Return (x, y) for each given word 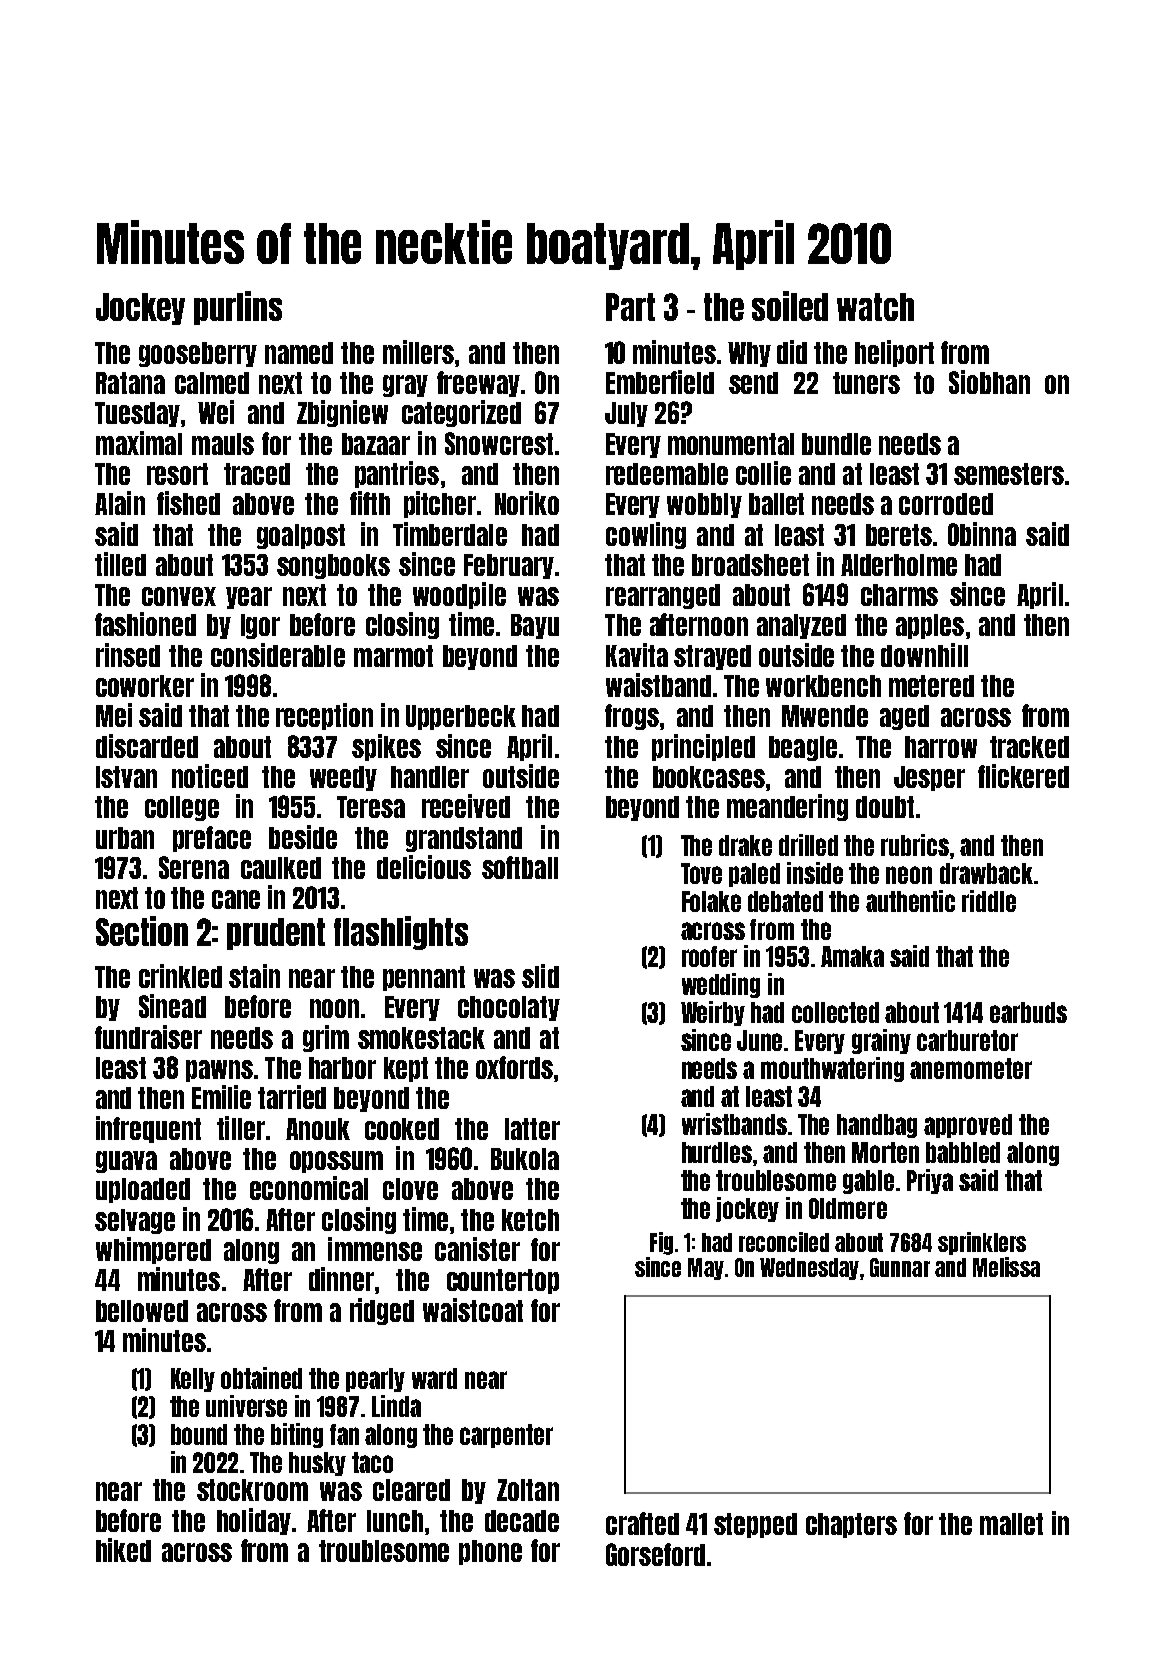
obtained (261, 1378)
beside (303, 837)
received (466, 806)
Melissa (1006, 1267)
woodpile (459, 595)
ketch (530, 1220)
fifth (370, 503)
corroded (946, 504)
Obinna (982, 534)
